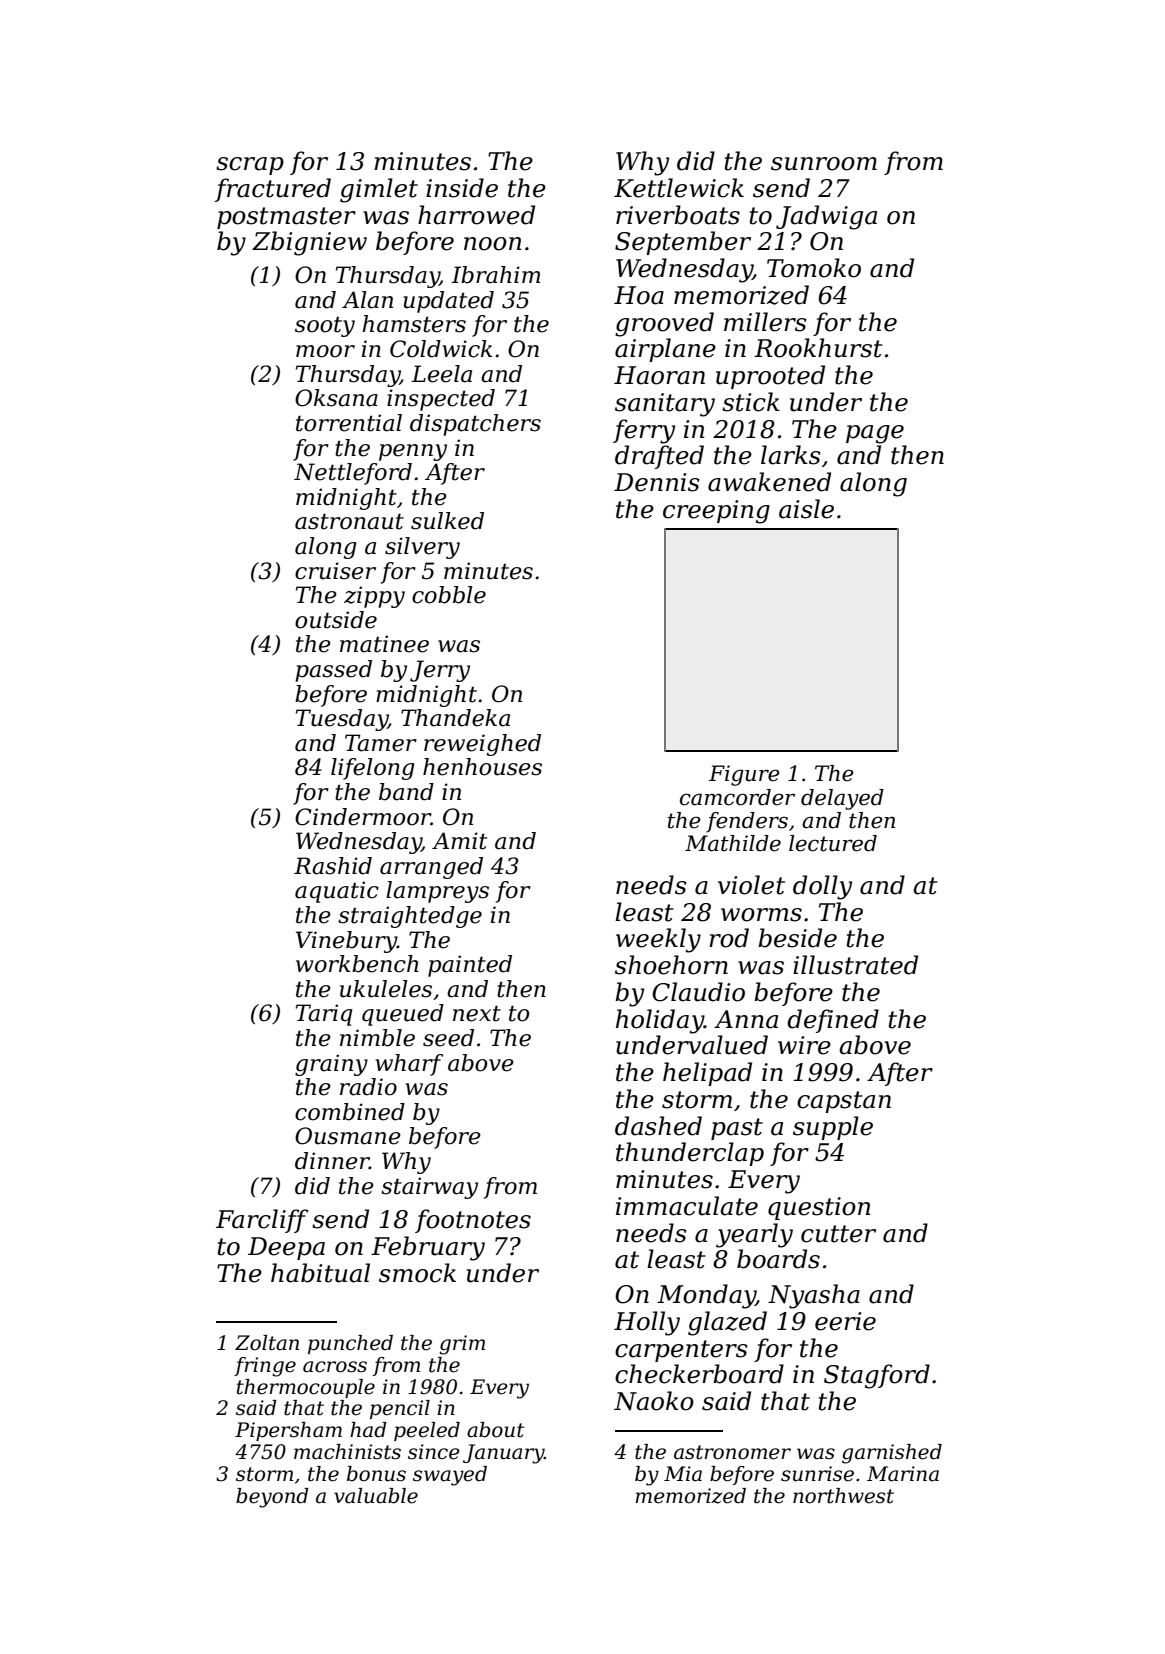  What do you see at coordinates (679, 188) in the image?
I see `Kettlewick` at bounding box center [679, 188].
